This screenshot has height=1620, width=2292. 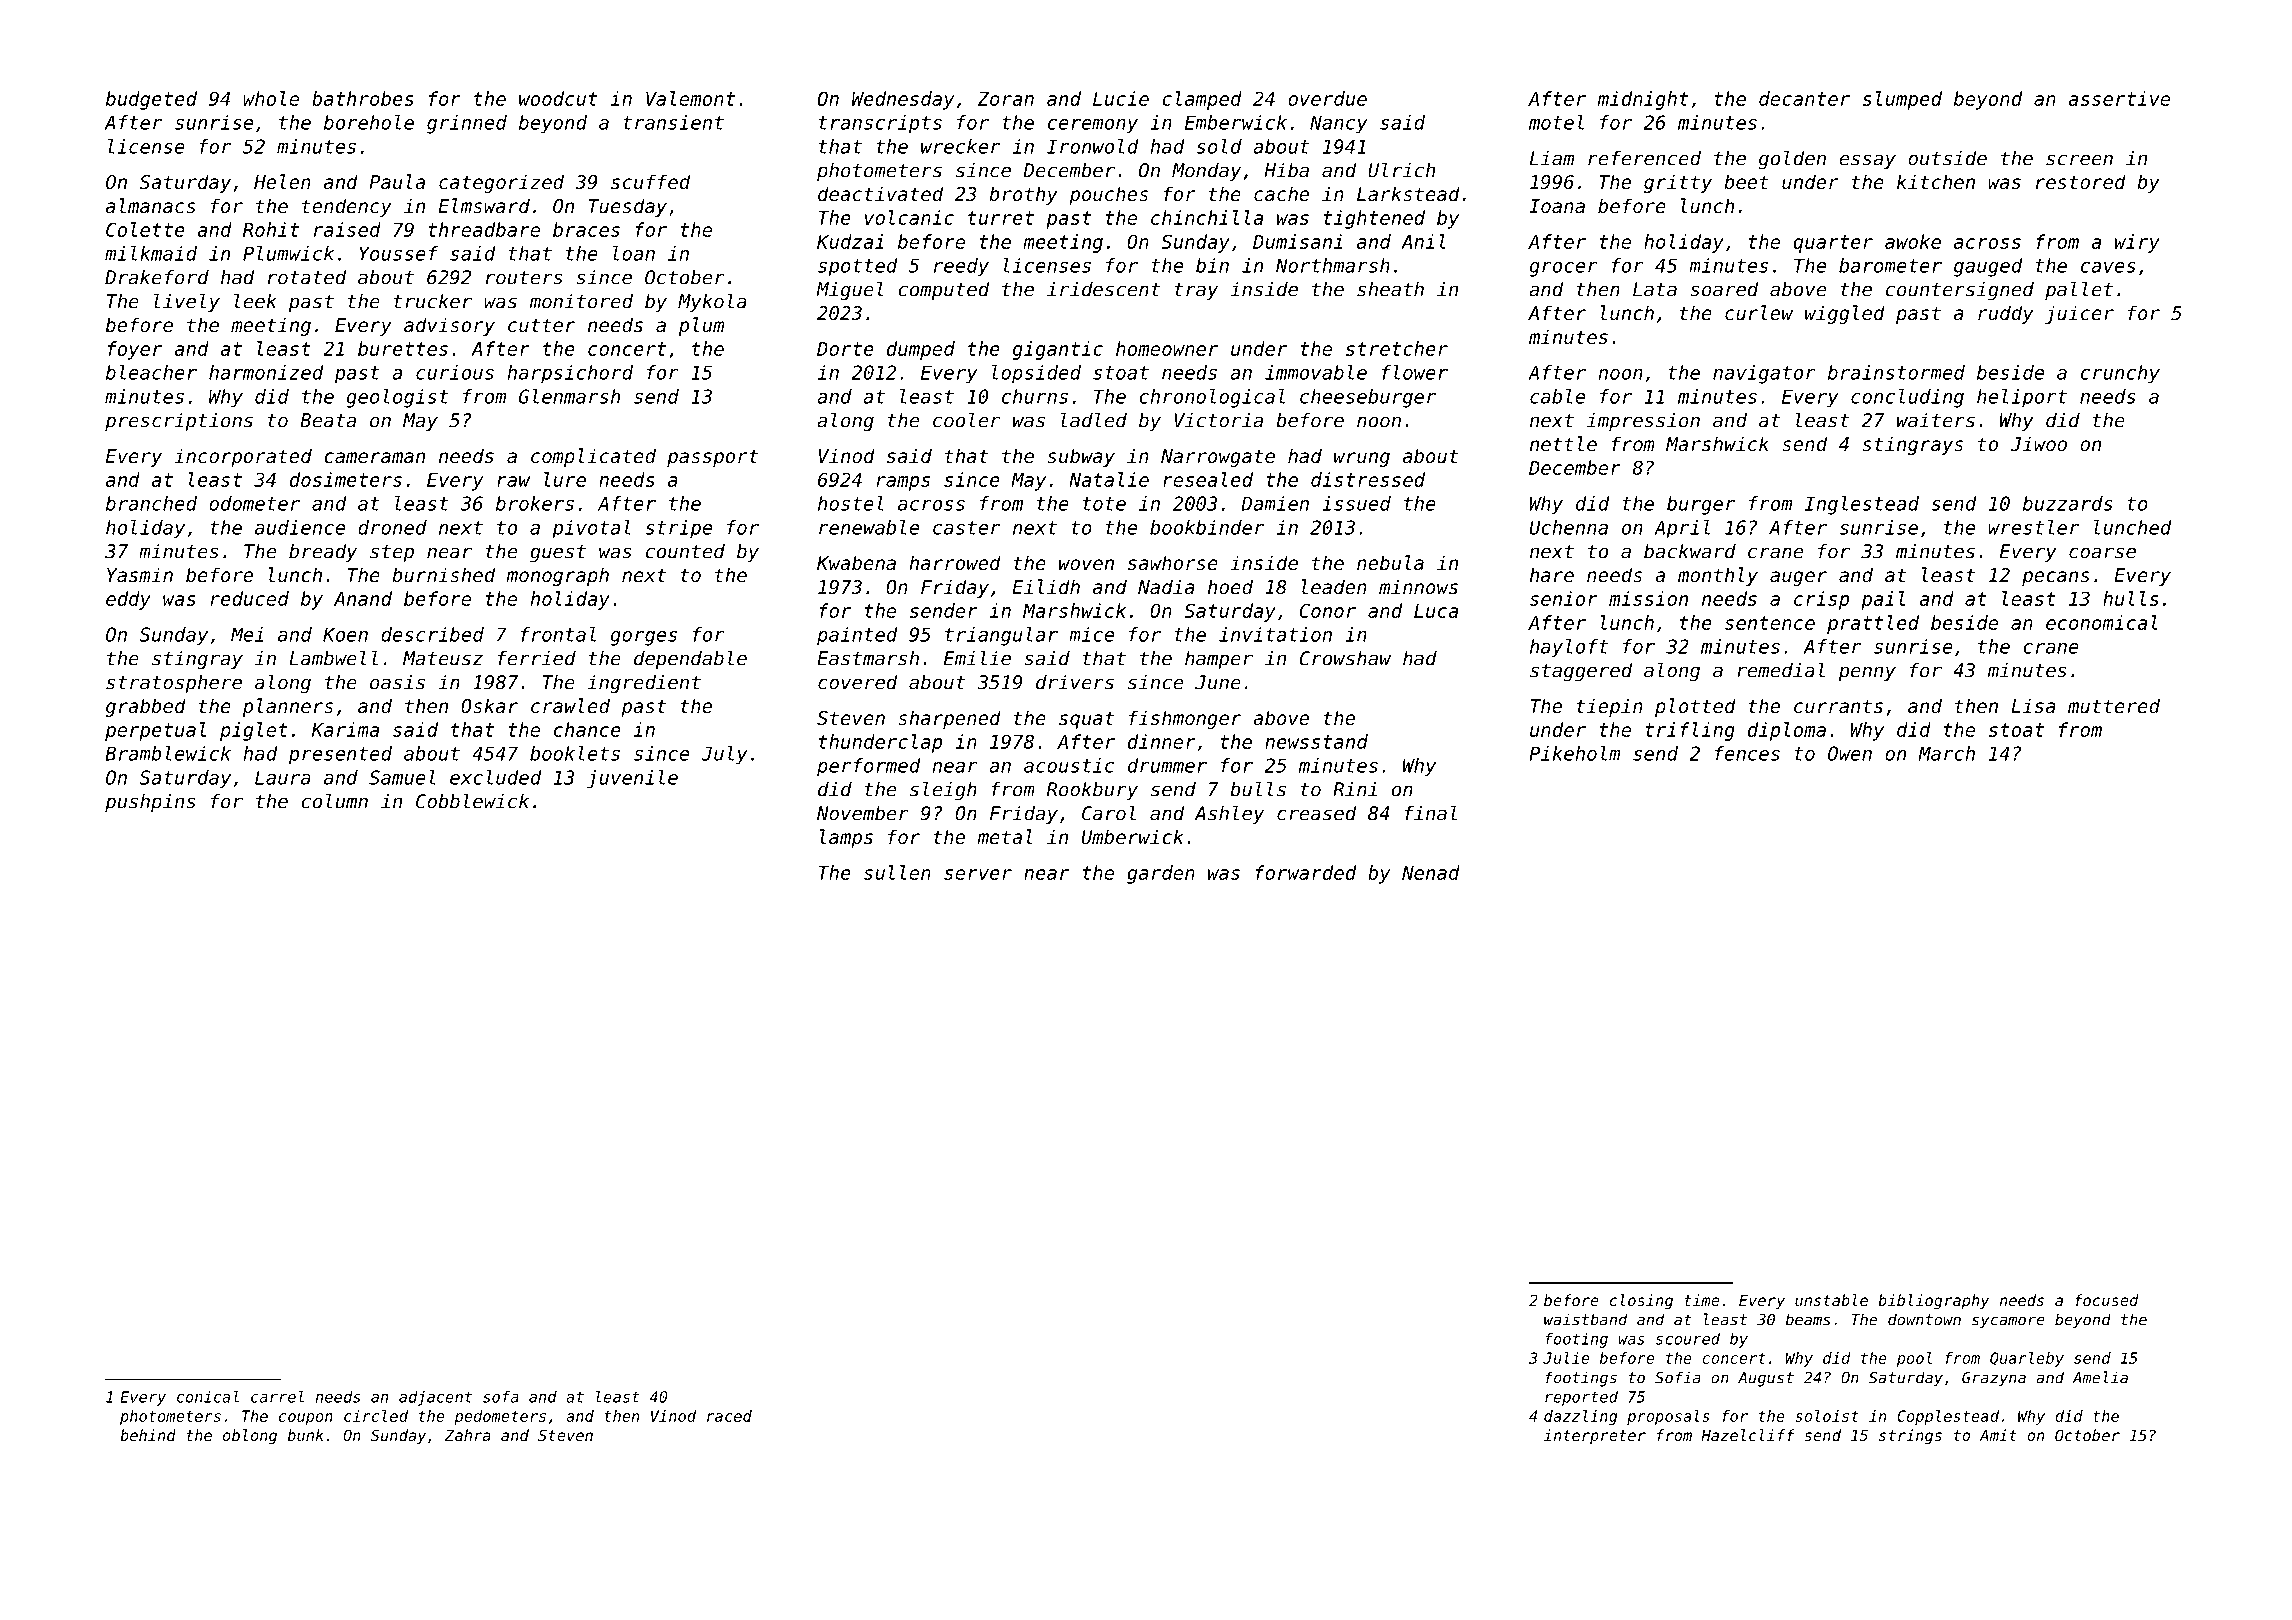 What do you see at coordinates (208, 1396) in the screenshot?
I see `conical` at bounding box center [208, 1396].
